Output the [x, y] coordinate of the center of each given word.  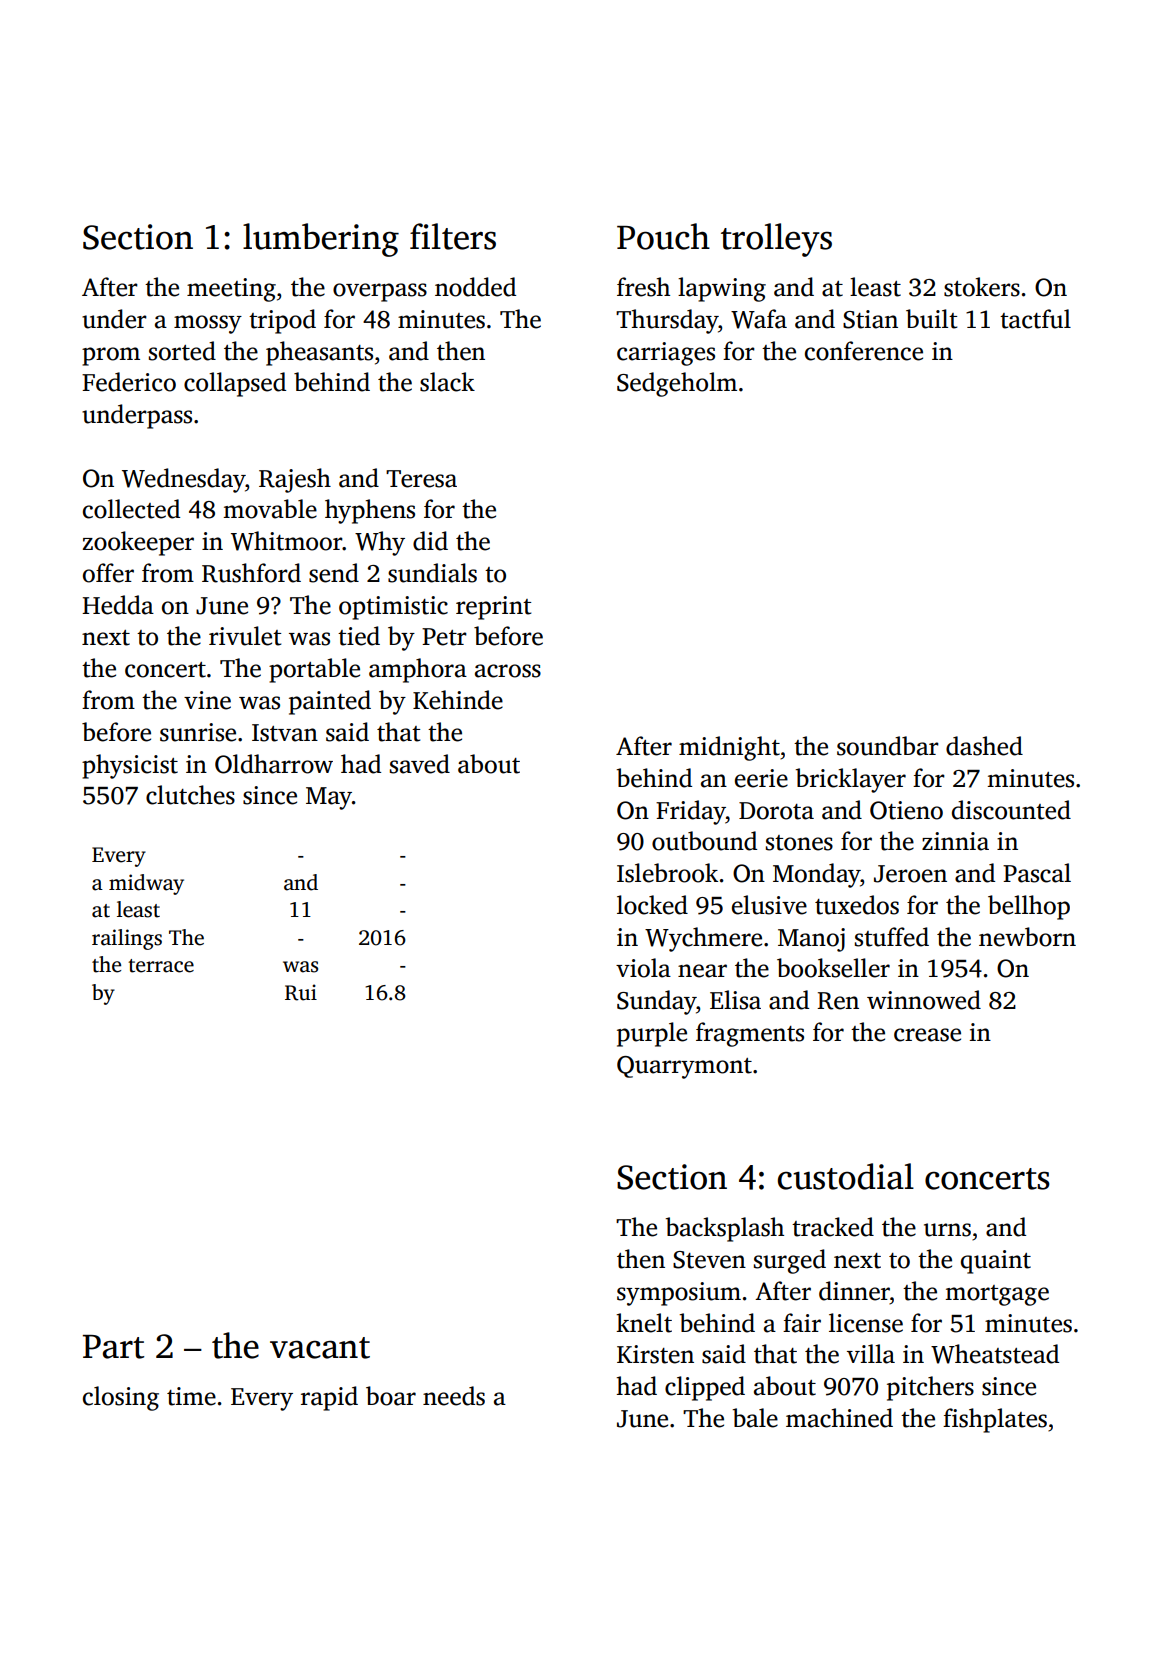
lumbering [321, 240]
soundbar [888, 746]
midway [146, 884]
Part [113, 1347]
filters [453, 236]
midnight [729, 748]
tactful [1035, 319]
